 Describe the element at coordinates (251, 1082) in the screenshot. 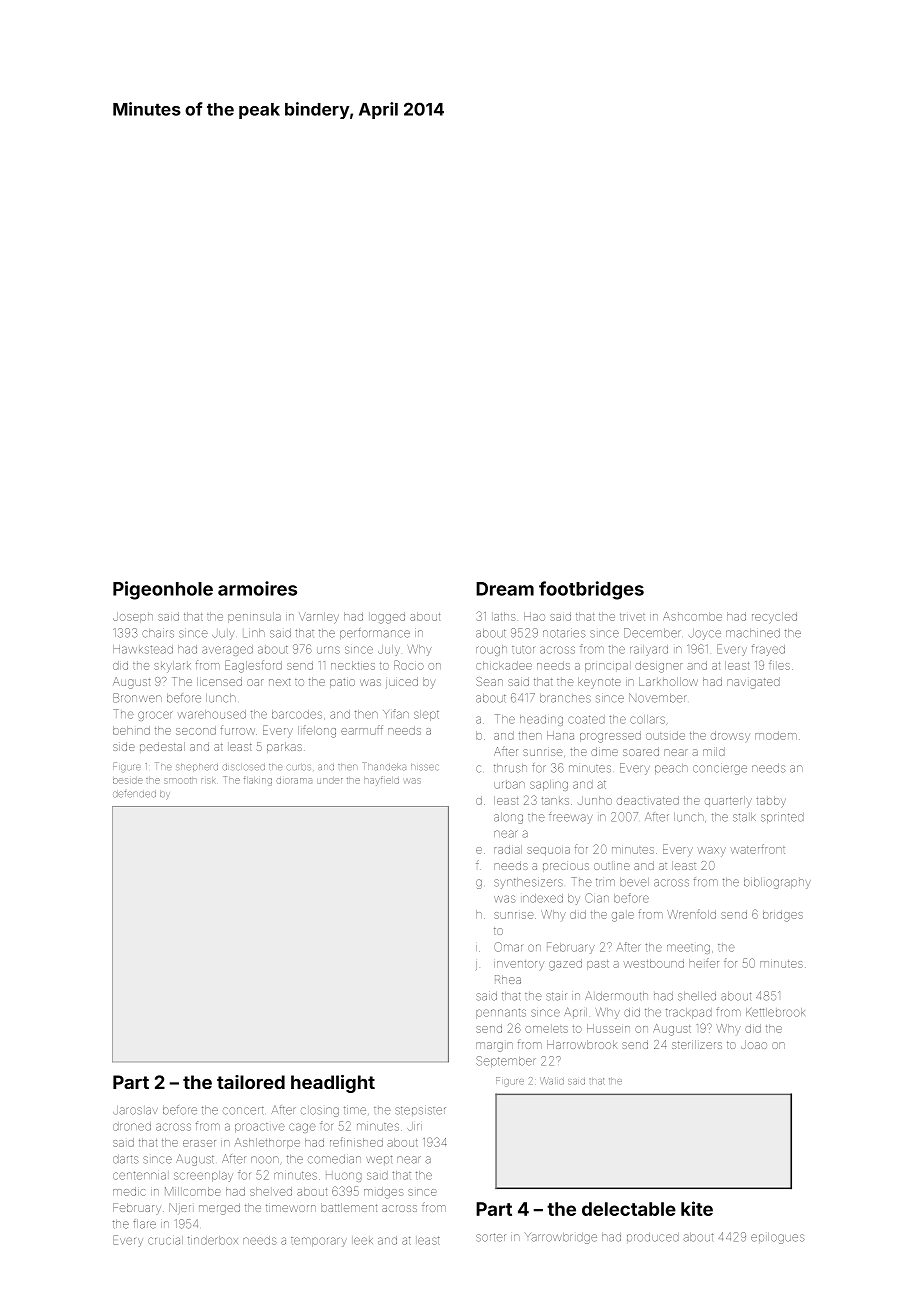

I see `tailored` at that location.
